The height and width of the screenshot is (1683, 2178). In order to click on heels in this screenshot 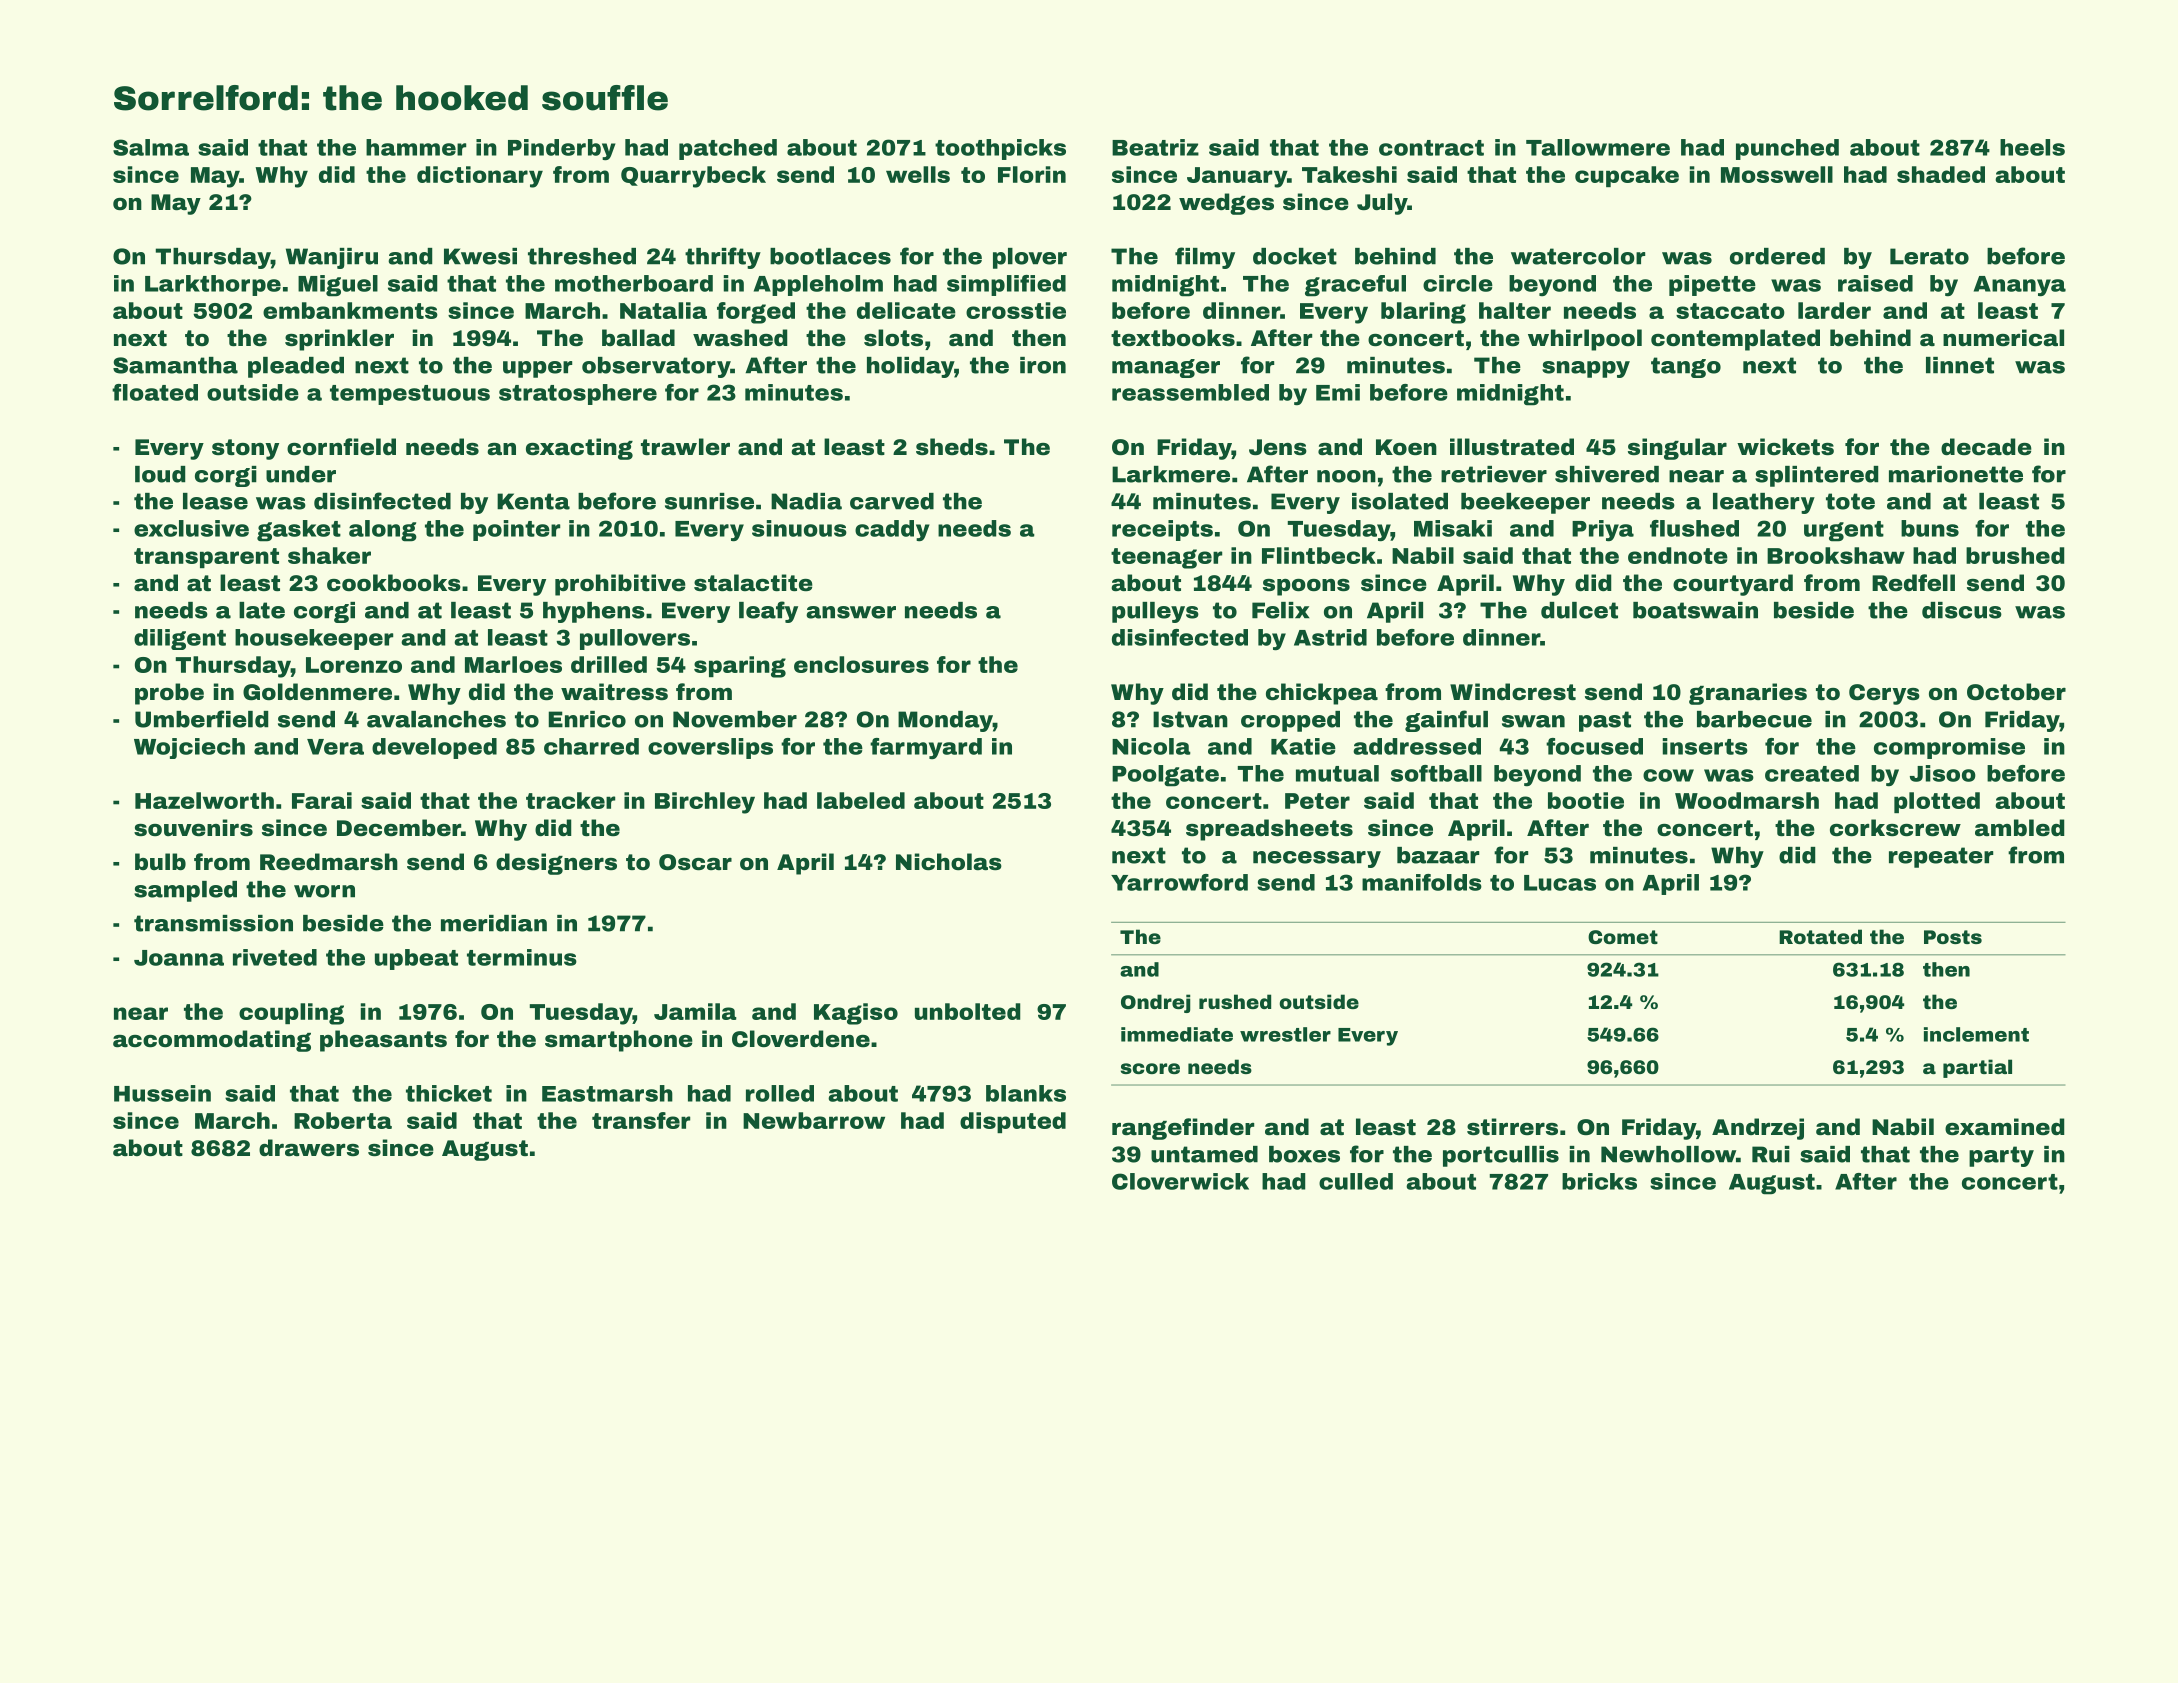, I will do `click(2032, 147)`.
